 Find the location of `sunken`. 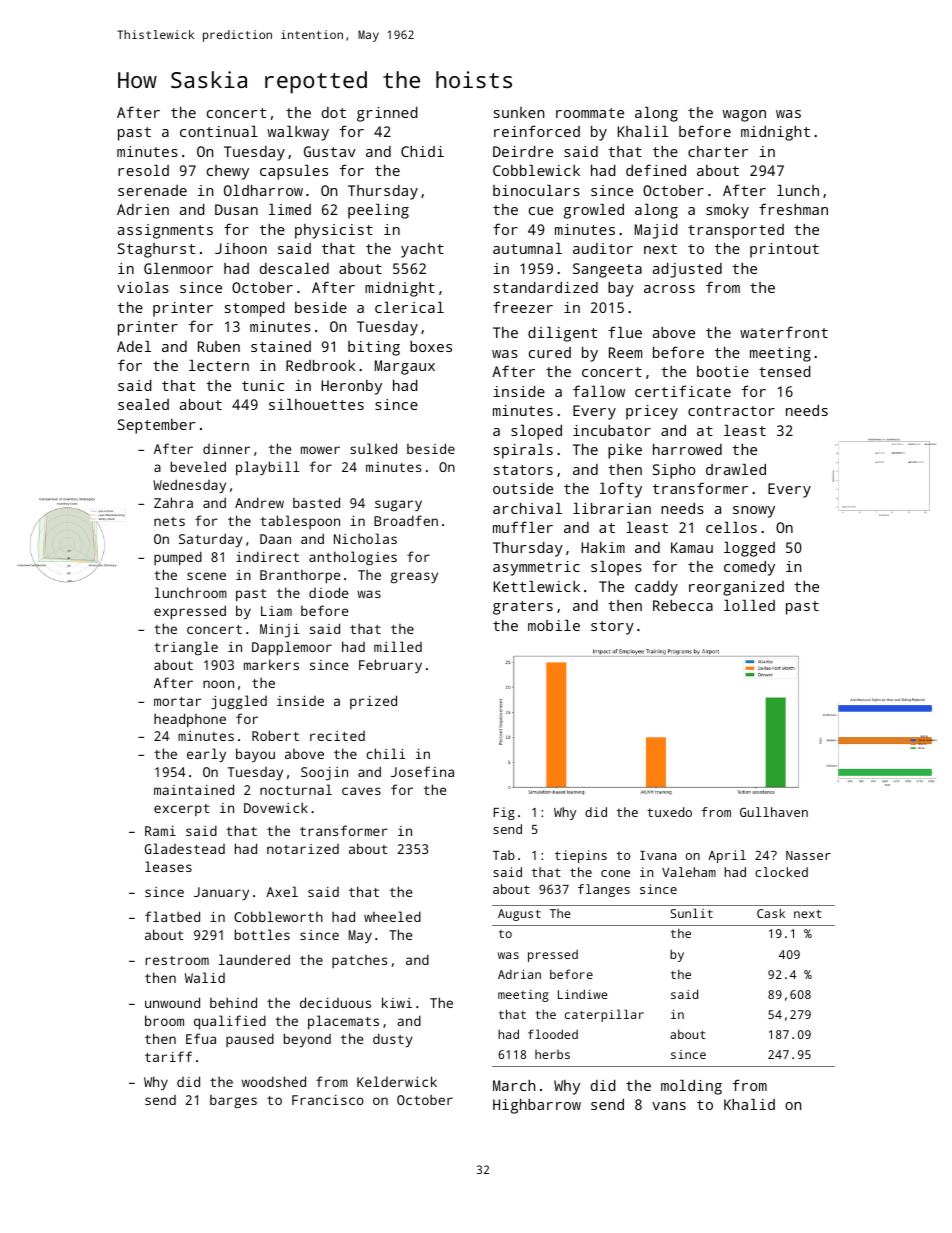

sunken is located at coordinates (519, 112).
